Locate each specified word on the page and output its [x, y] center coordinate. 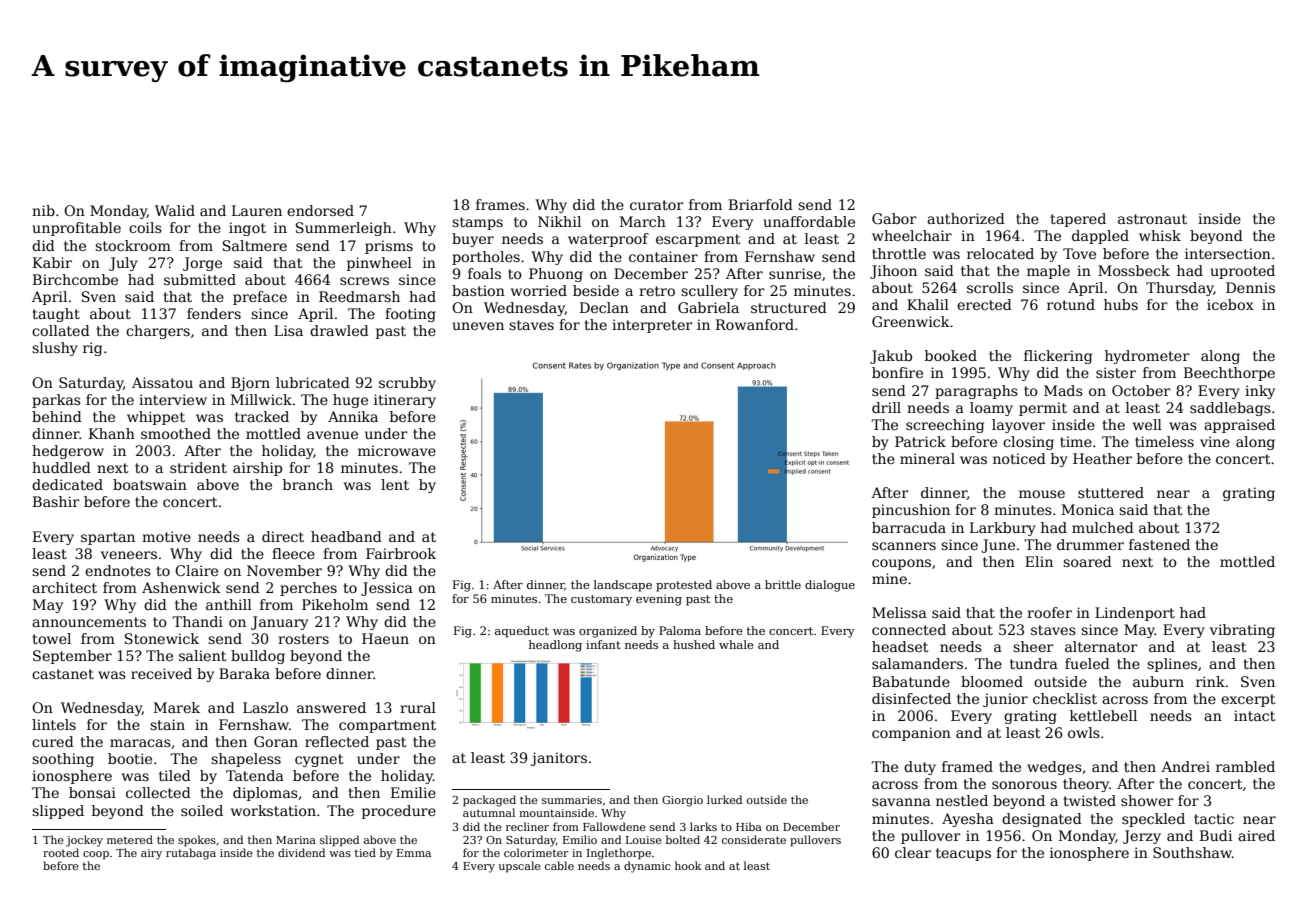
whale [736, 644]
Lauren [257, 210]
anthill [229, 604]
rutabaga [191, 854]
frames [500, 204]
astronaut [1152, 219]
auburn [1158, 681]
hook [688, 865]
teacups [963, 854]
